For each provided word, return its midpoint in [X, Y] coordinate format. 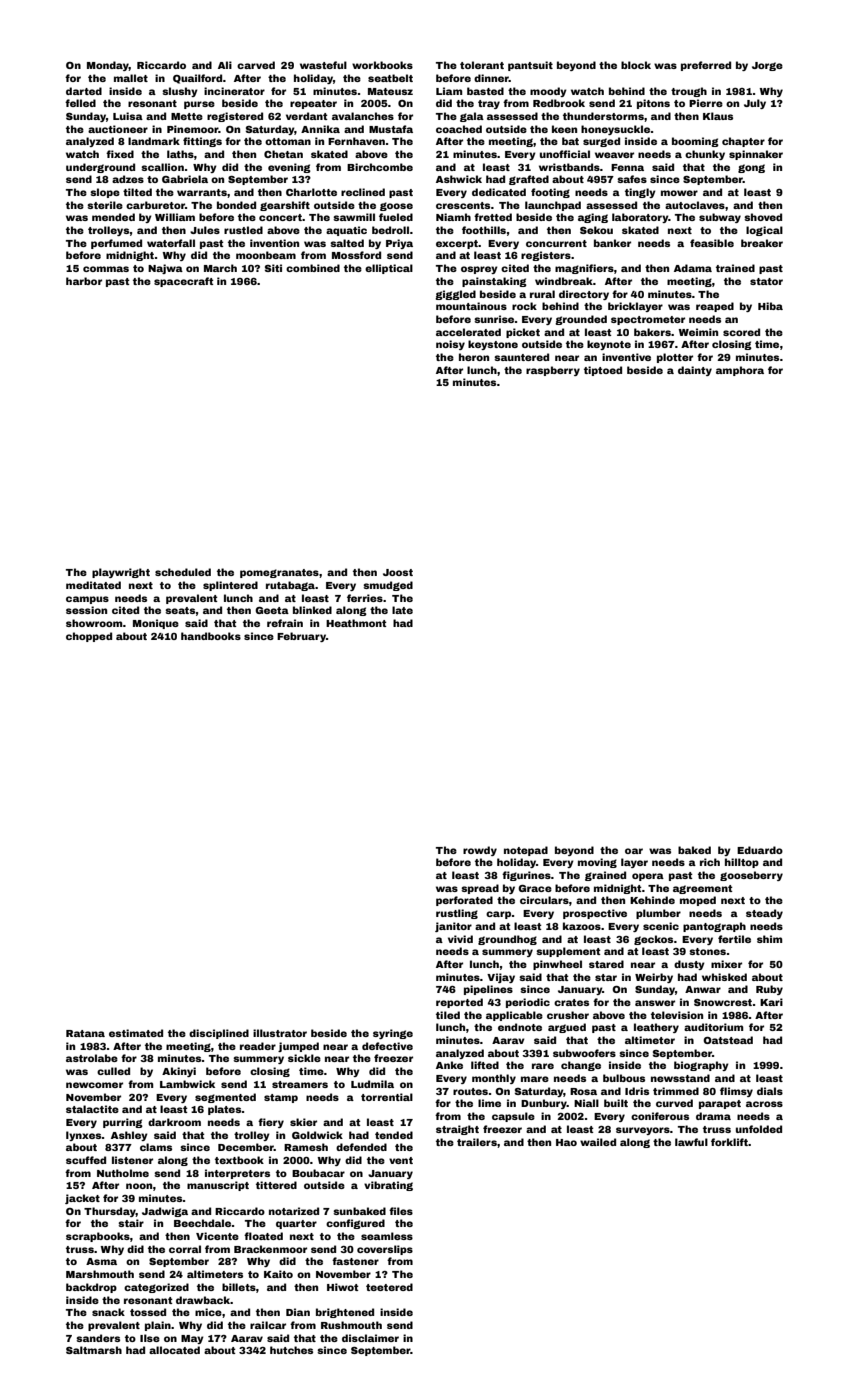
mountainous [471, 306]
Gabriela [185, 179]
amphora [740, 371]
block [636, 65]
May [192, 1339]
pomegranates [279, 573]
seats [180, 610]
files [401, 1211]
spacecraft [183, 282]
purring [123, 1123]
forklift [729, 1142]
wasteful [323, 65]
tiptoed [603, 371]
